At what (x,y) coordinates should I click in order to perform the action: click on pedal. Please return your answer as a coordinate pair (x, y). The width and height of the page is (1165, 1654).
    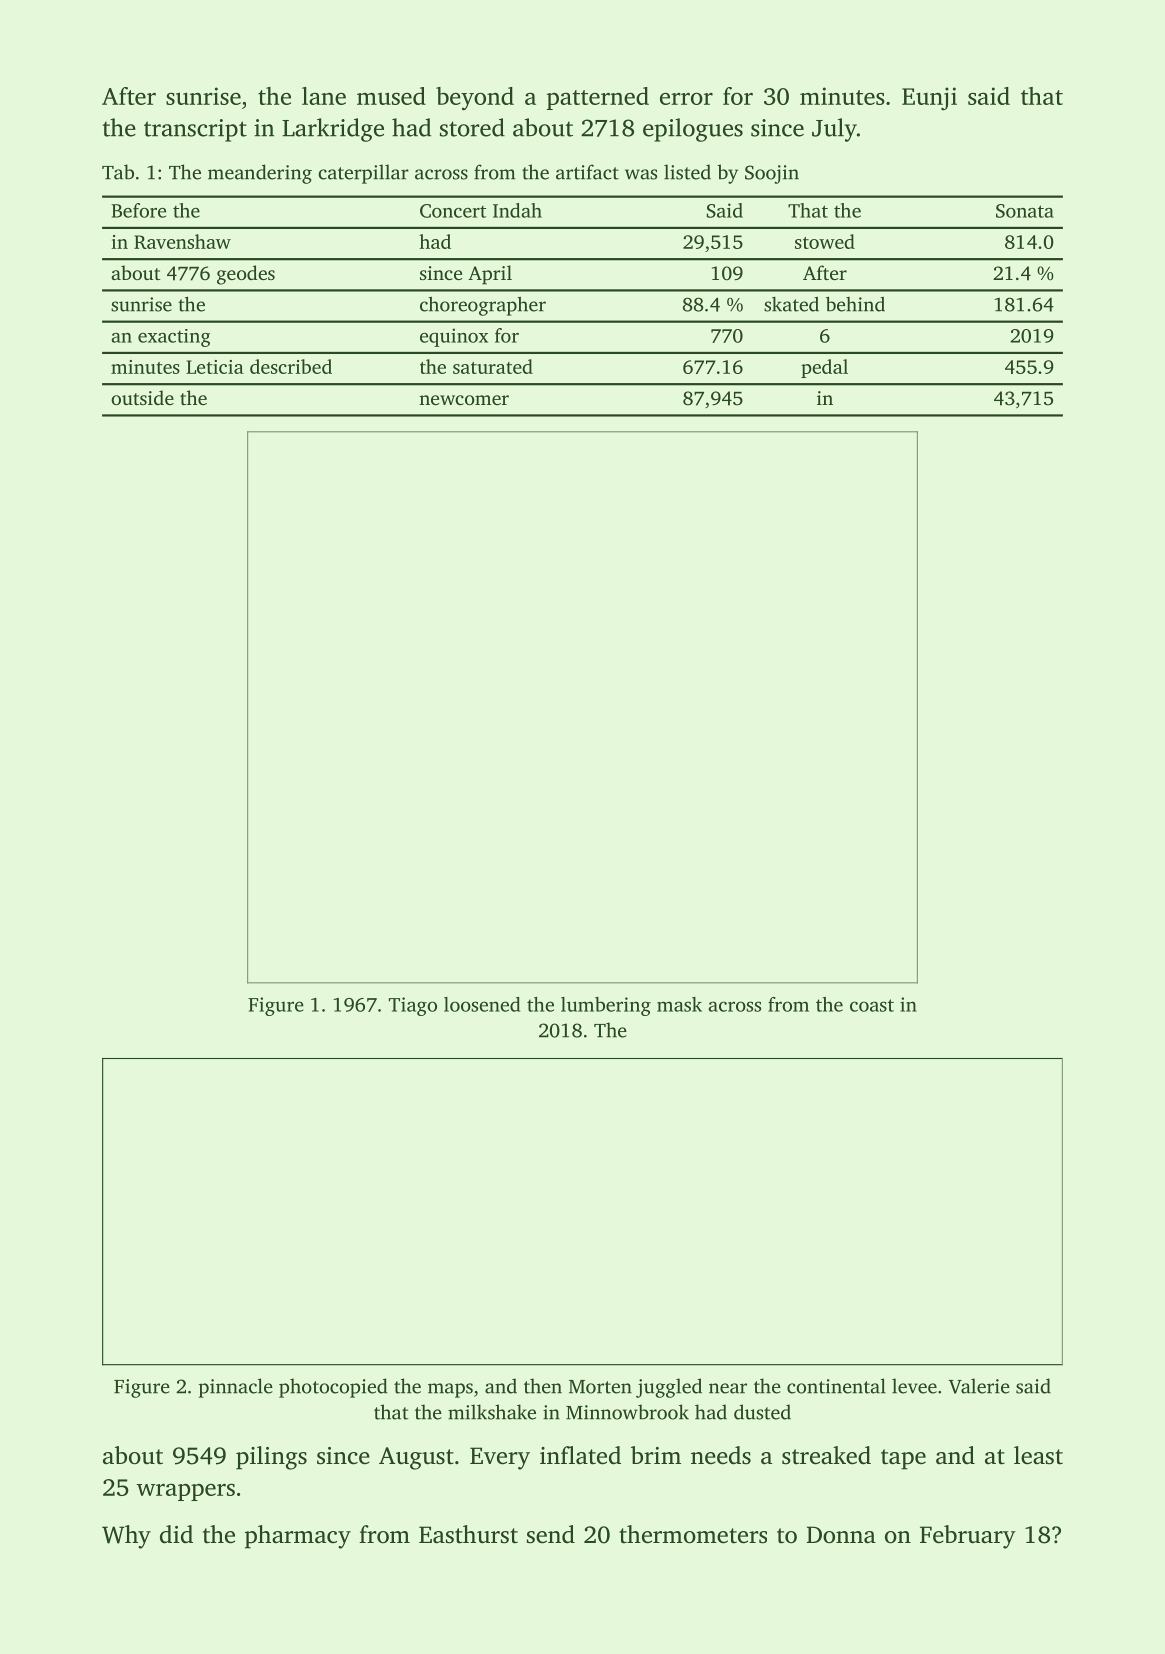
    Looking at the image, I should click on (824, 368).
